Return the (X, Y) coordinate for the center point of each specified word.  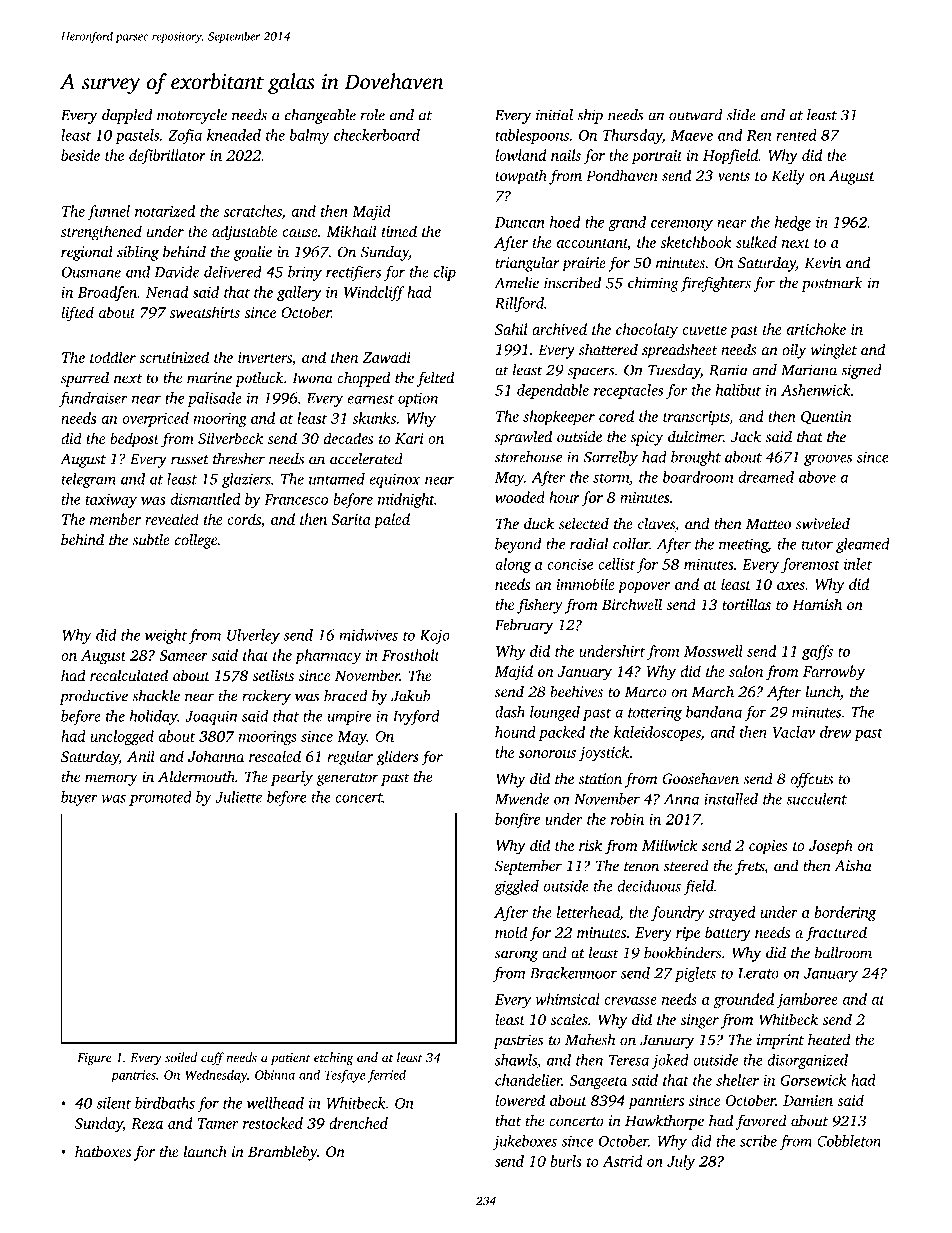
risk (590, 845)
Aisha (853, 866)
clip (445, 273)
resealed (275, 756)
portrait (657, 157)
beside (80, 155)
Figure (94, 1059)
